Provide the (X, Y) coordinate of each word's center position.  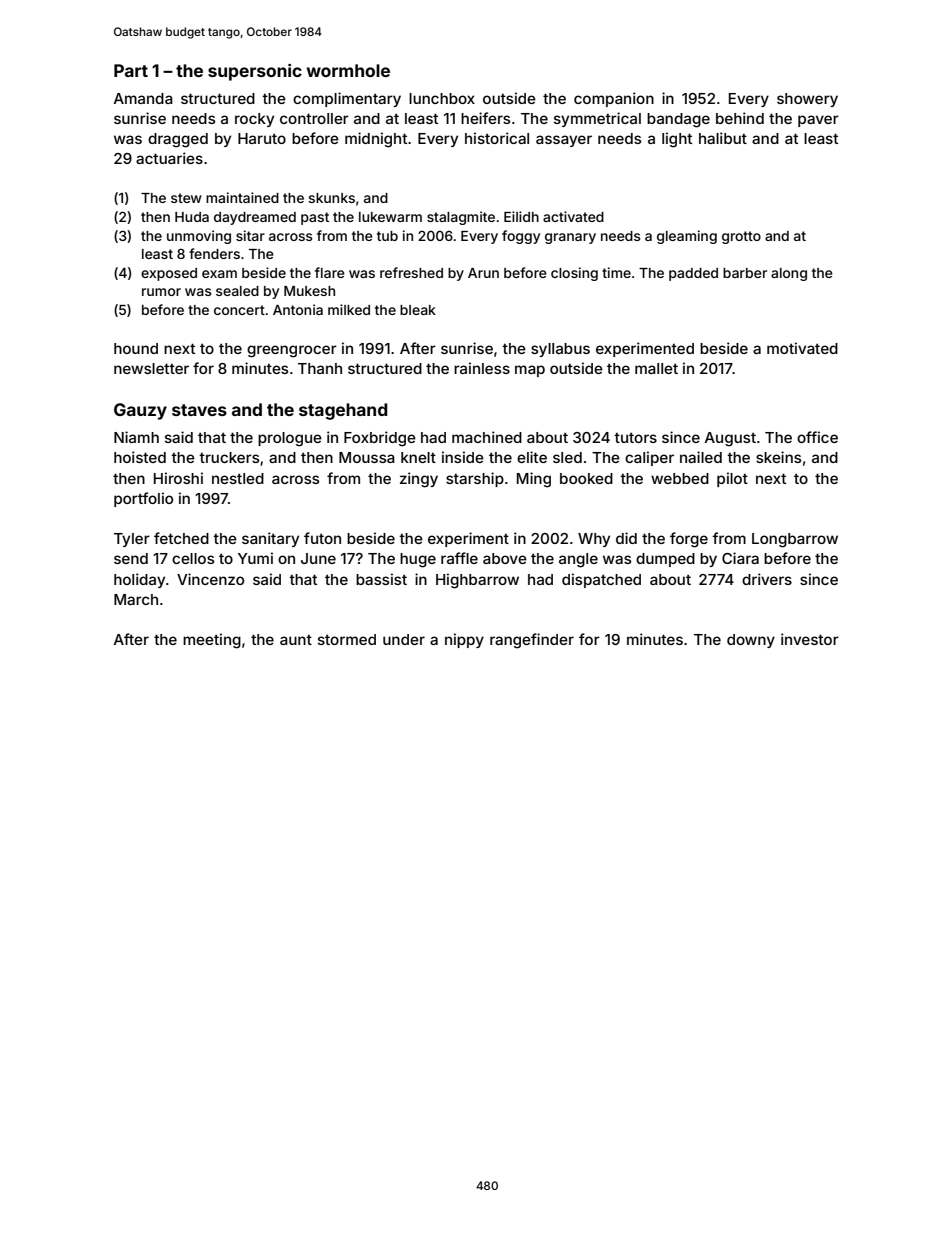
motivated (802, 348)
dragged (178, 140)
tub (387, 236)
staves (199, 410)
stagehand (343, 411)
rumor (161, 292)
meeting (212, 641)
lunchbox (442, 98)
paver (818, 121)
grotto (741, 237)
